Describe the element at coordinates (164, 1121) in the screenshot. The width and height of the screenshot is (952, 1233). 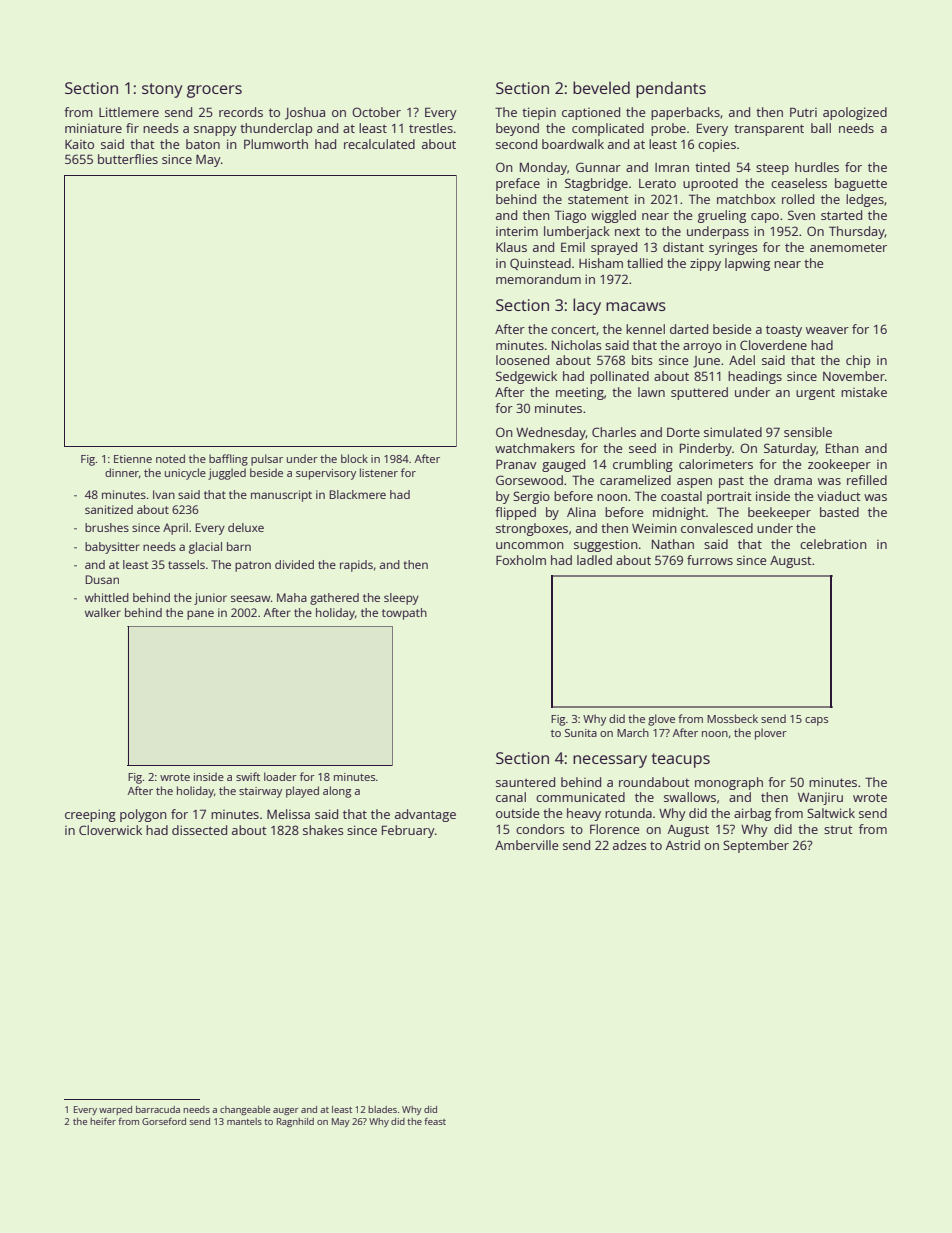
I see `Gorseford` at that location.
